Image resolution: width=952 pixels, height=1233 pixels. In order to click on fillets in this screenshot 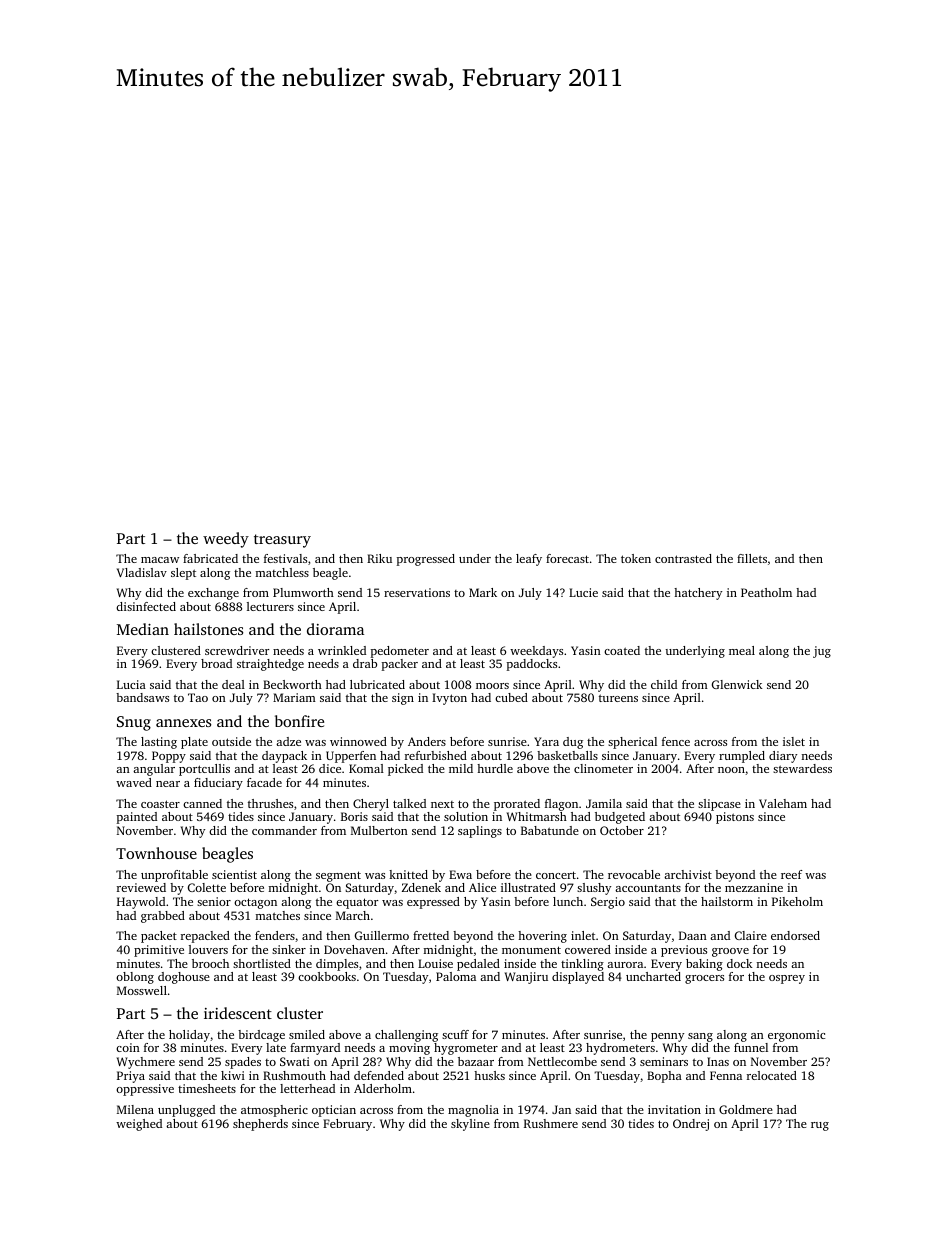, I will do `click(752, 558)`.
